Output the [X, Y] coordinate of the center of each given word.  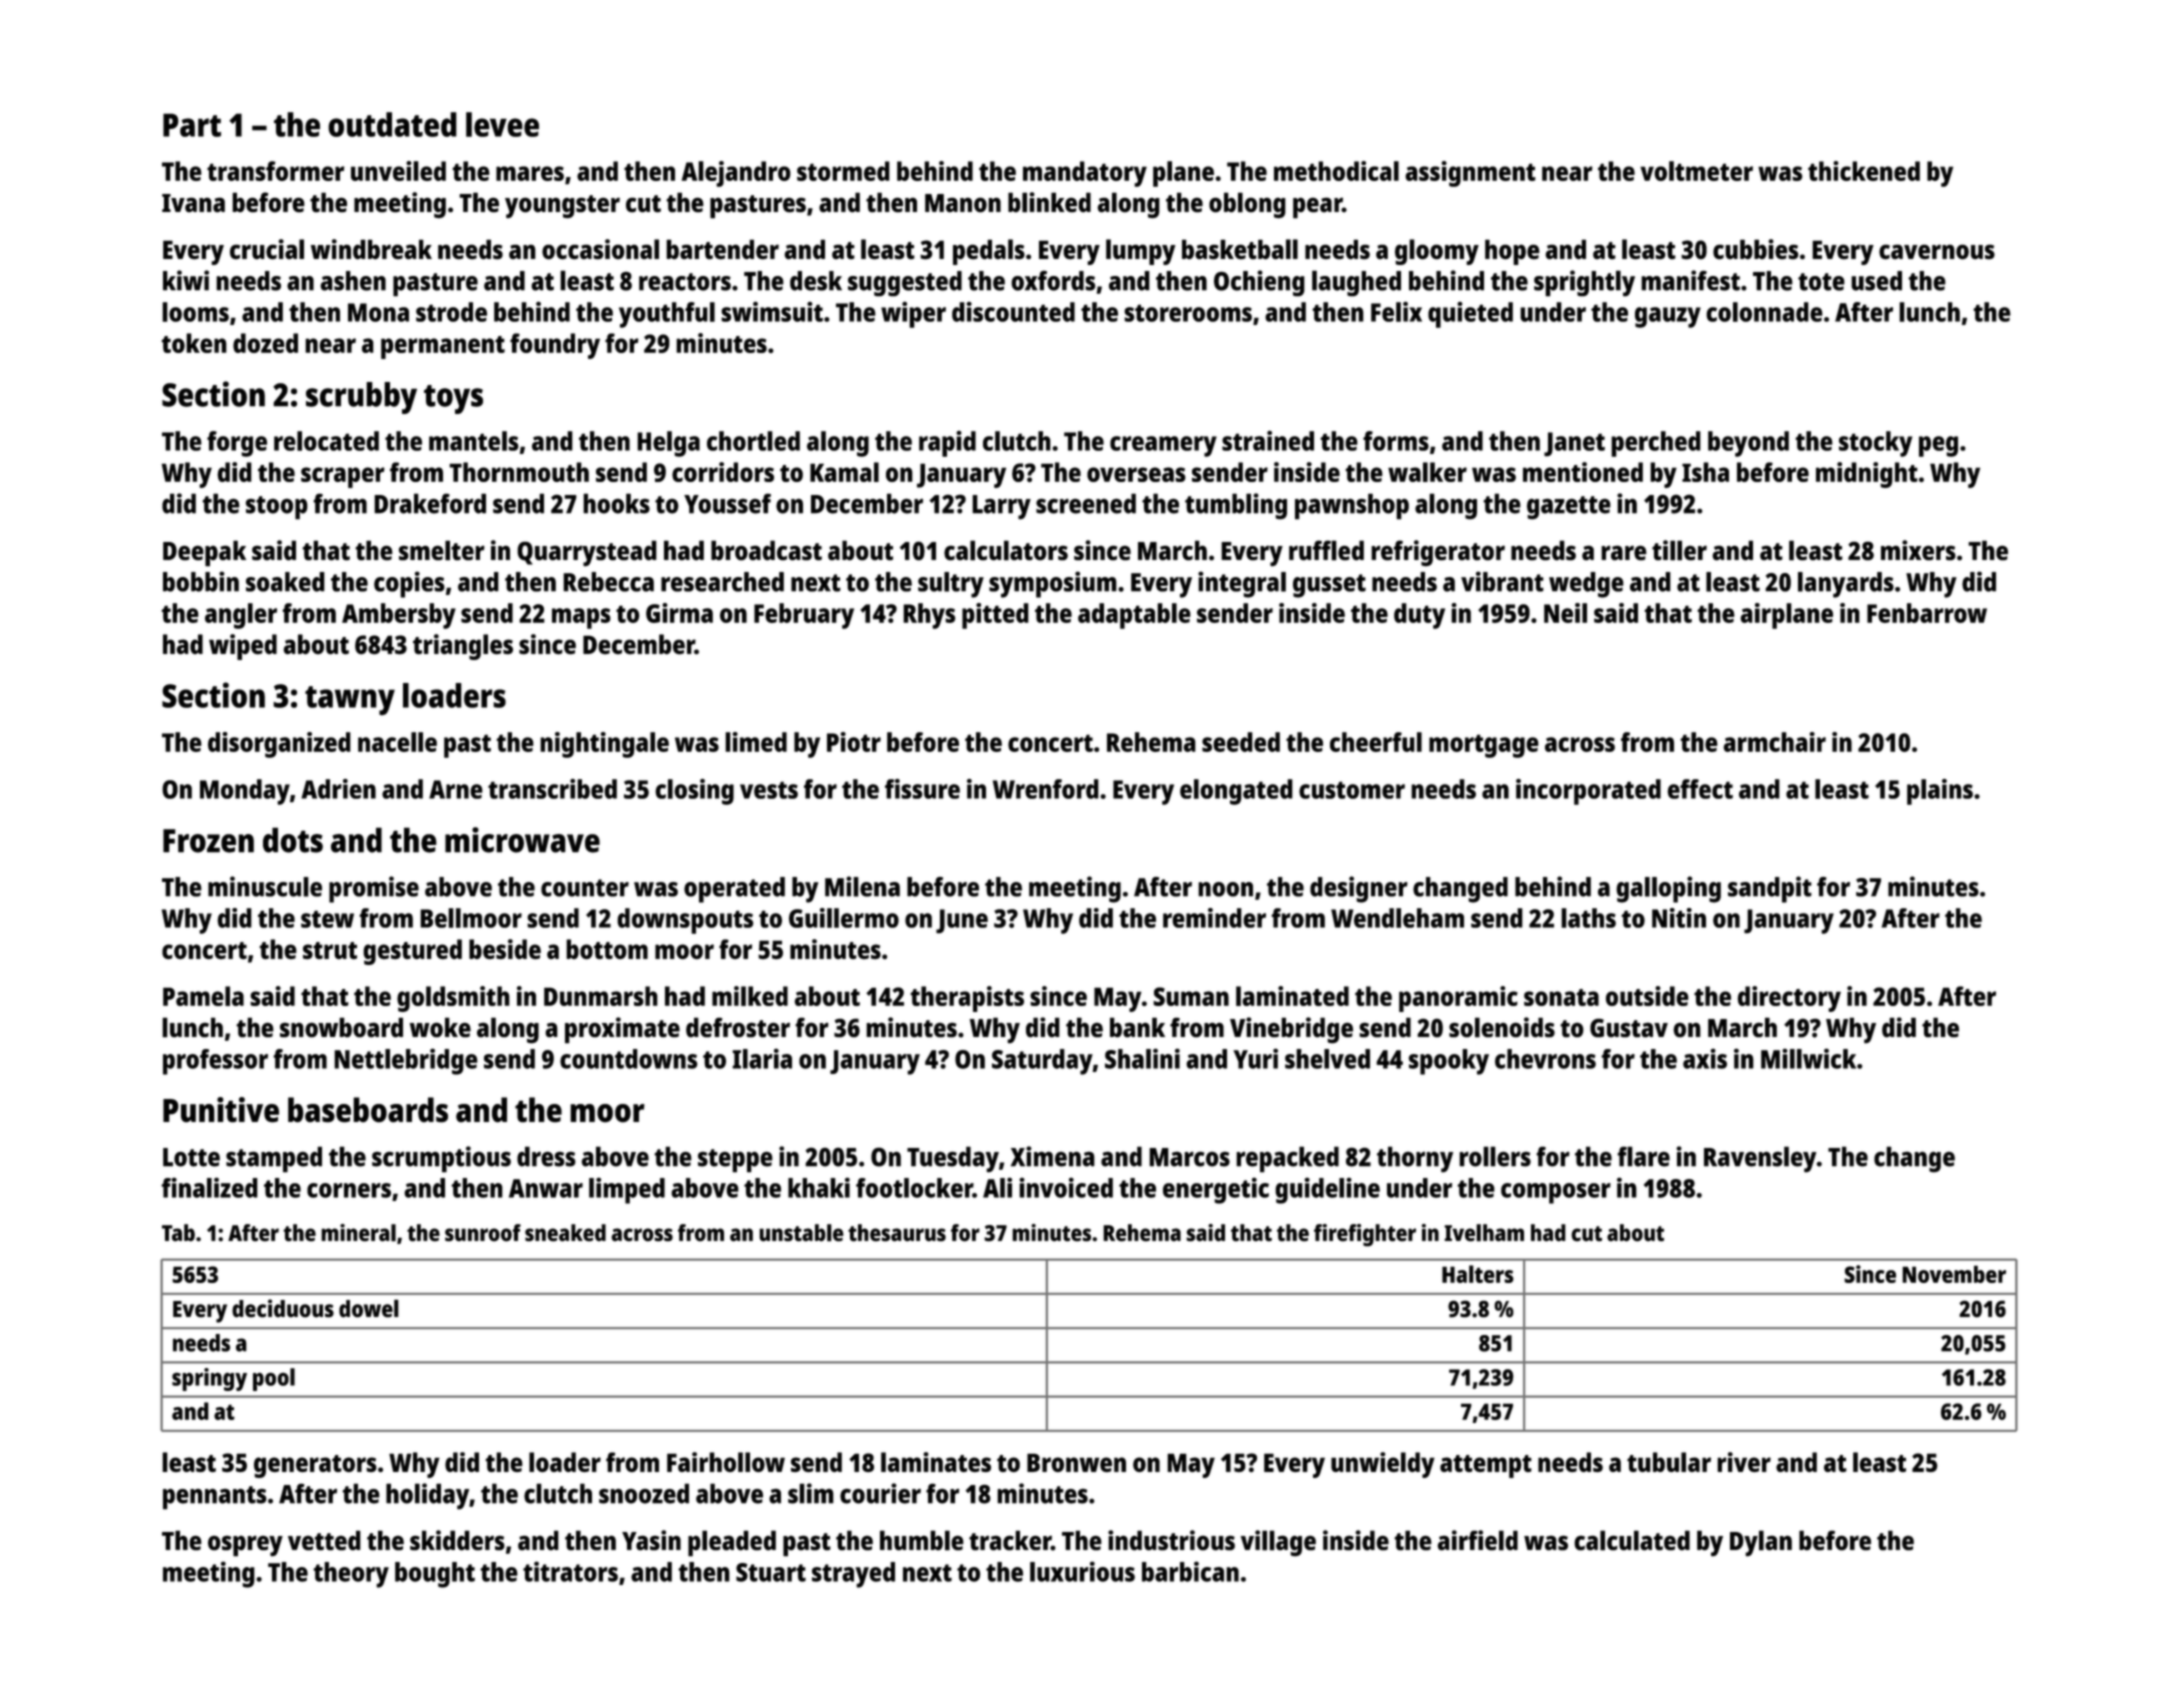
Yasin [651, 1540]
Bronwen [1076, 1462]
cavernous [1937, 252]
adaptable [1134, 616]
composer [1556, 1193]
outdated [392, 124]
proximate [622, 1030]
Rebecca [608, 582]
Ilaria [762, 1058]
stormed [843, 171]
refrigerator [1438, 553]
